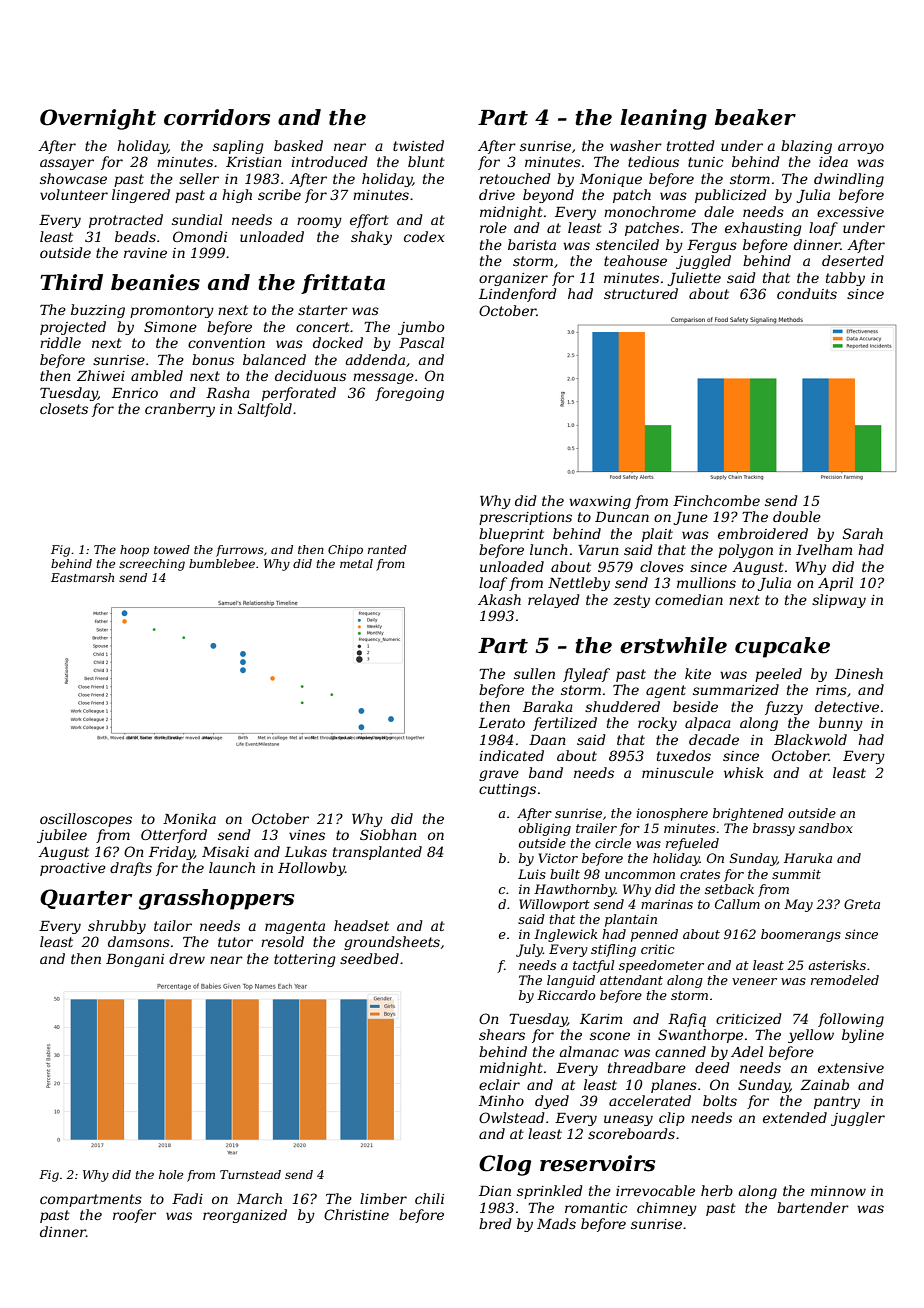 This screenshot has height=1308, width=924. I want to click on conduits, so click(807, 293).
